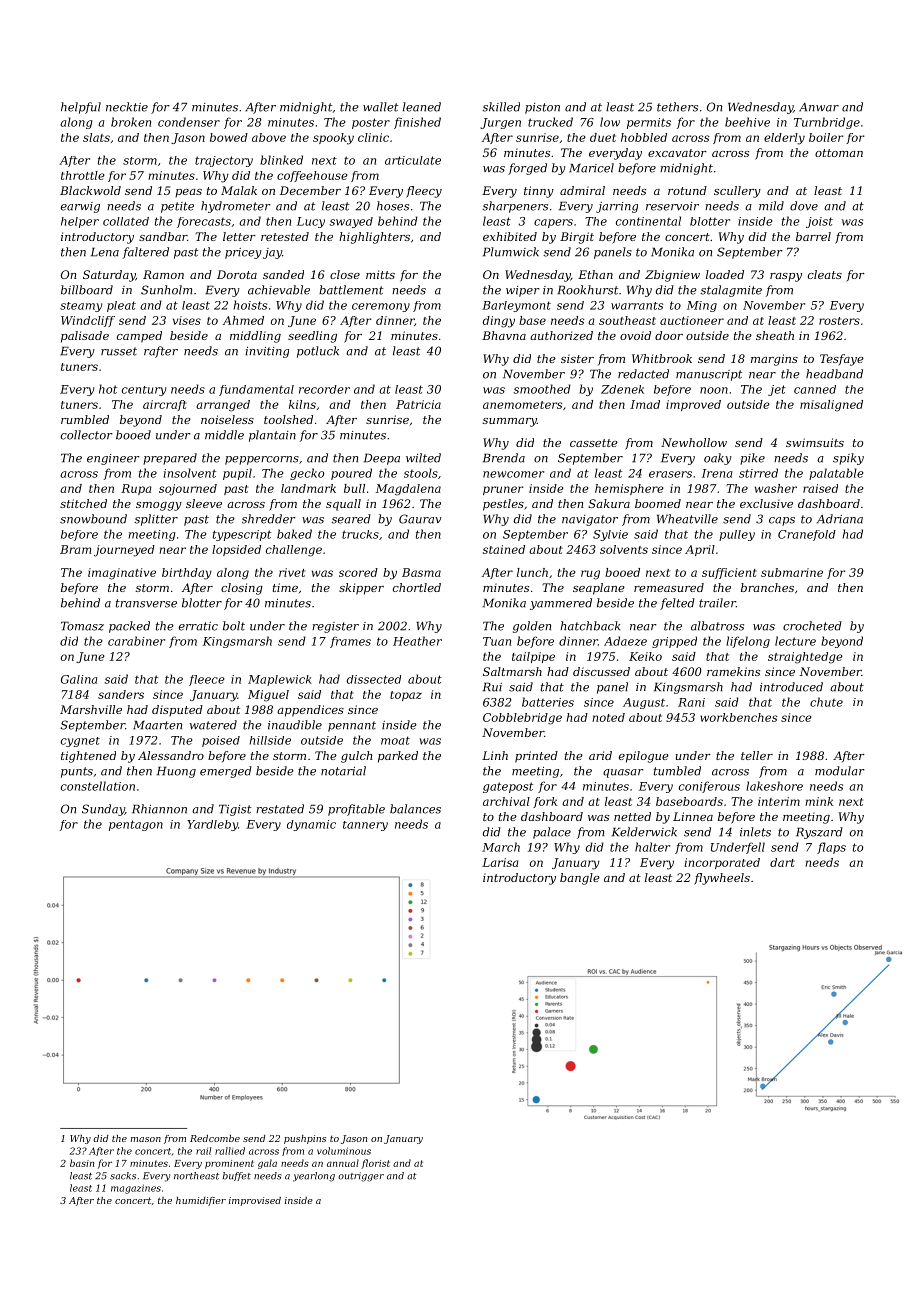 The image size is (924, 1308). What do you see at coordinates (196, 1176) in the document?
I see `northeast` at bounding box center [196, 1176].
